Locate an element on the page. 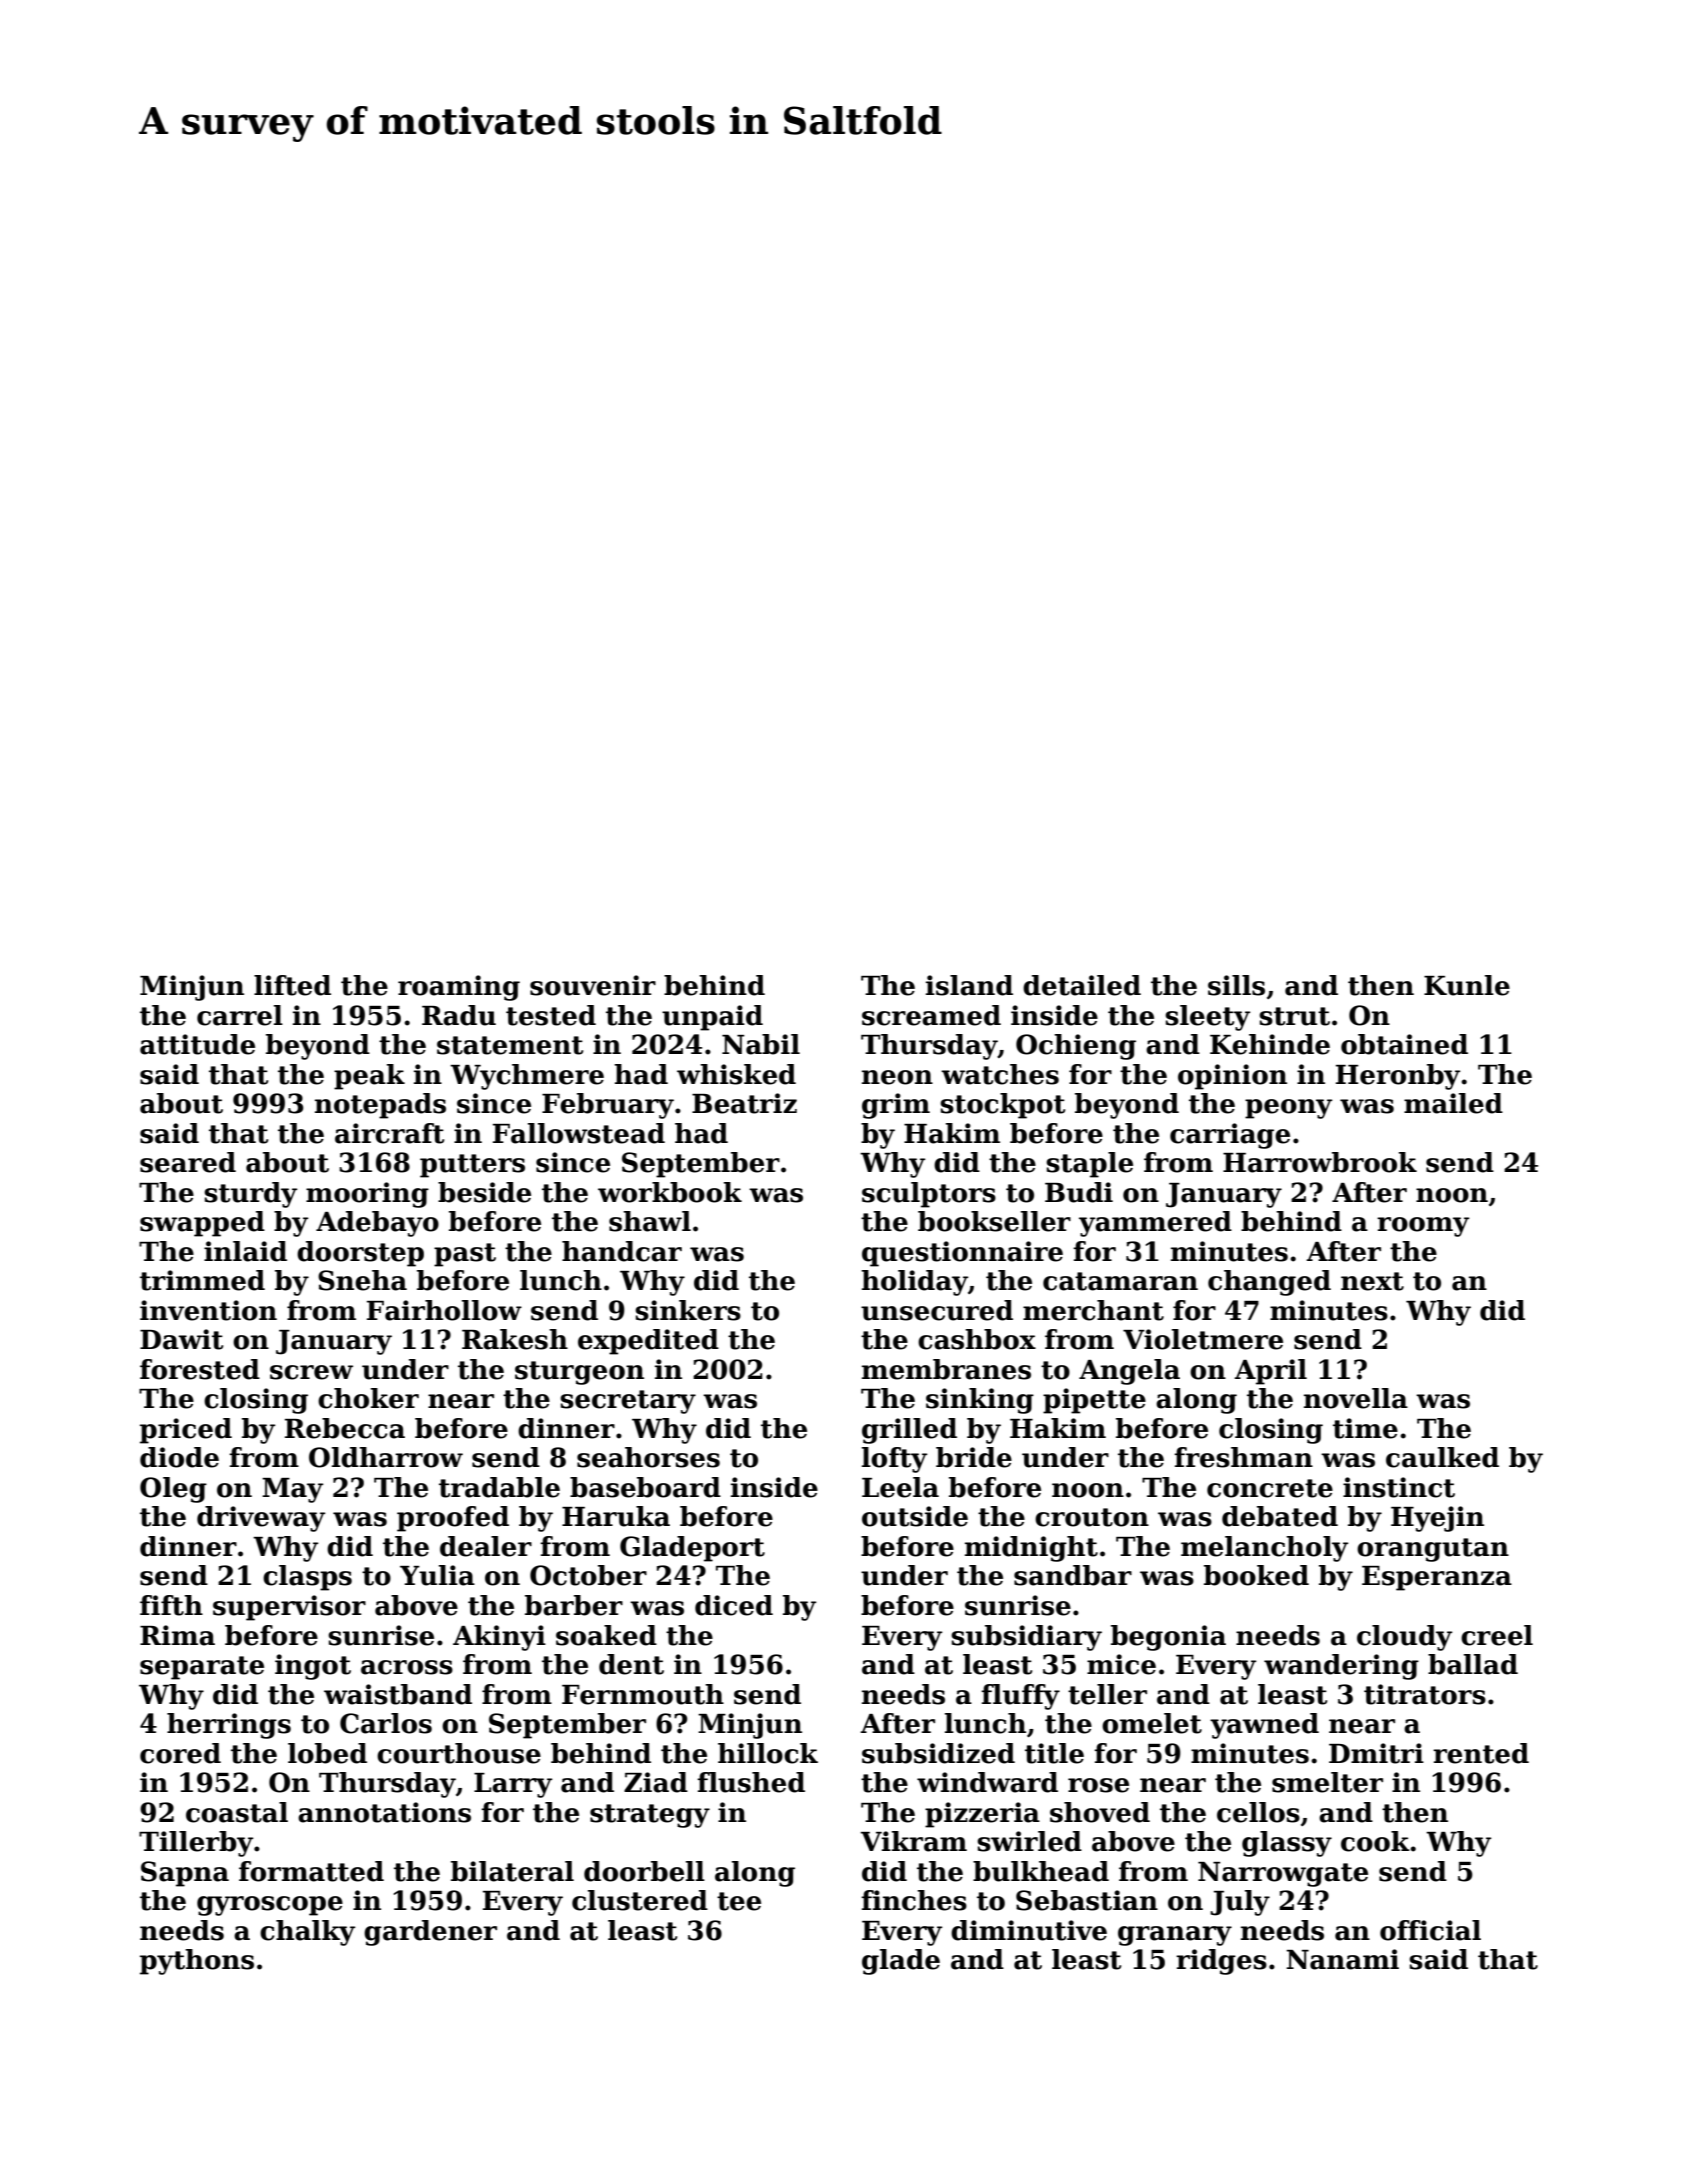 This page has height=2178, width=1683. carrel is located at coordinates (240, 1015).
